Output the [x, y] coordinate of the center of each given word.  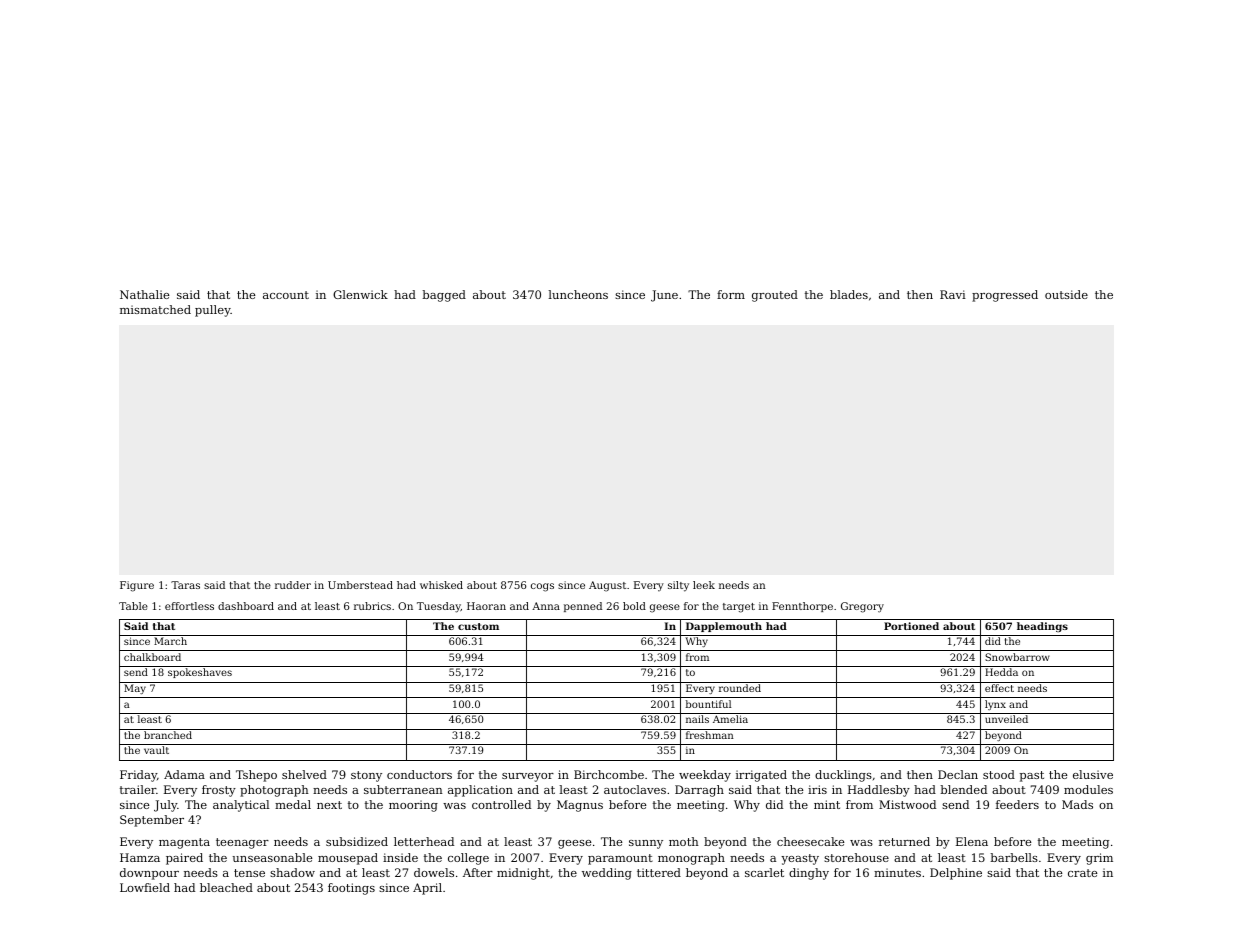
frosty [219, 791]
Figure [137, 586]
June [664, 296]
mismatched [155, 309]
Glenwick [360, 294]
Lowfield [145, 887]
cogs [542, 587]
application [480, 791]
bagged [444, 296]
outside [1066, 294]
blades [849, 294]
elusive [1093, 774]
